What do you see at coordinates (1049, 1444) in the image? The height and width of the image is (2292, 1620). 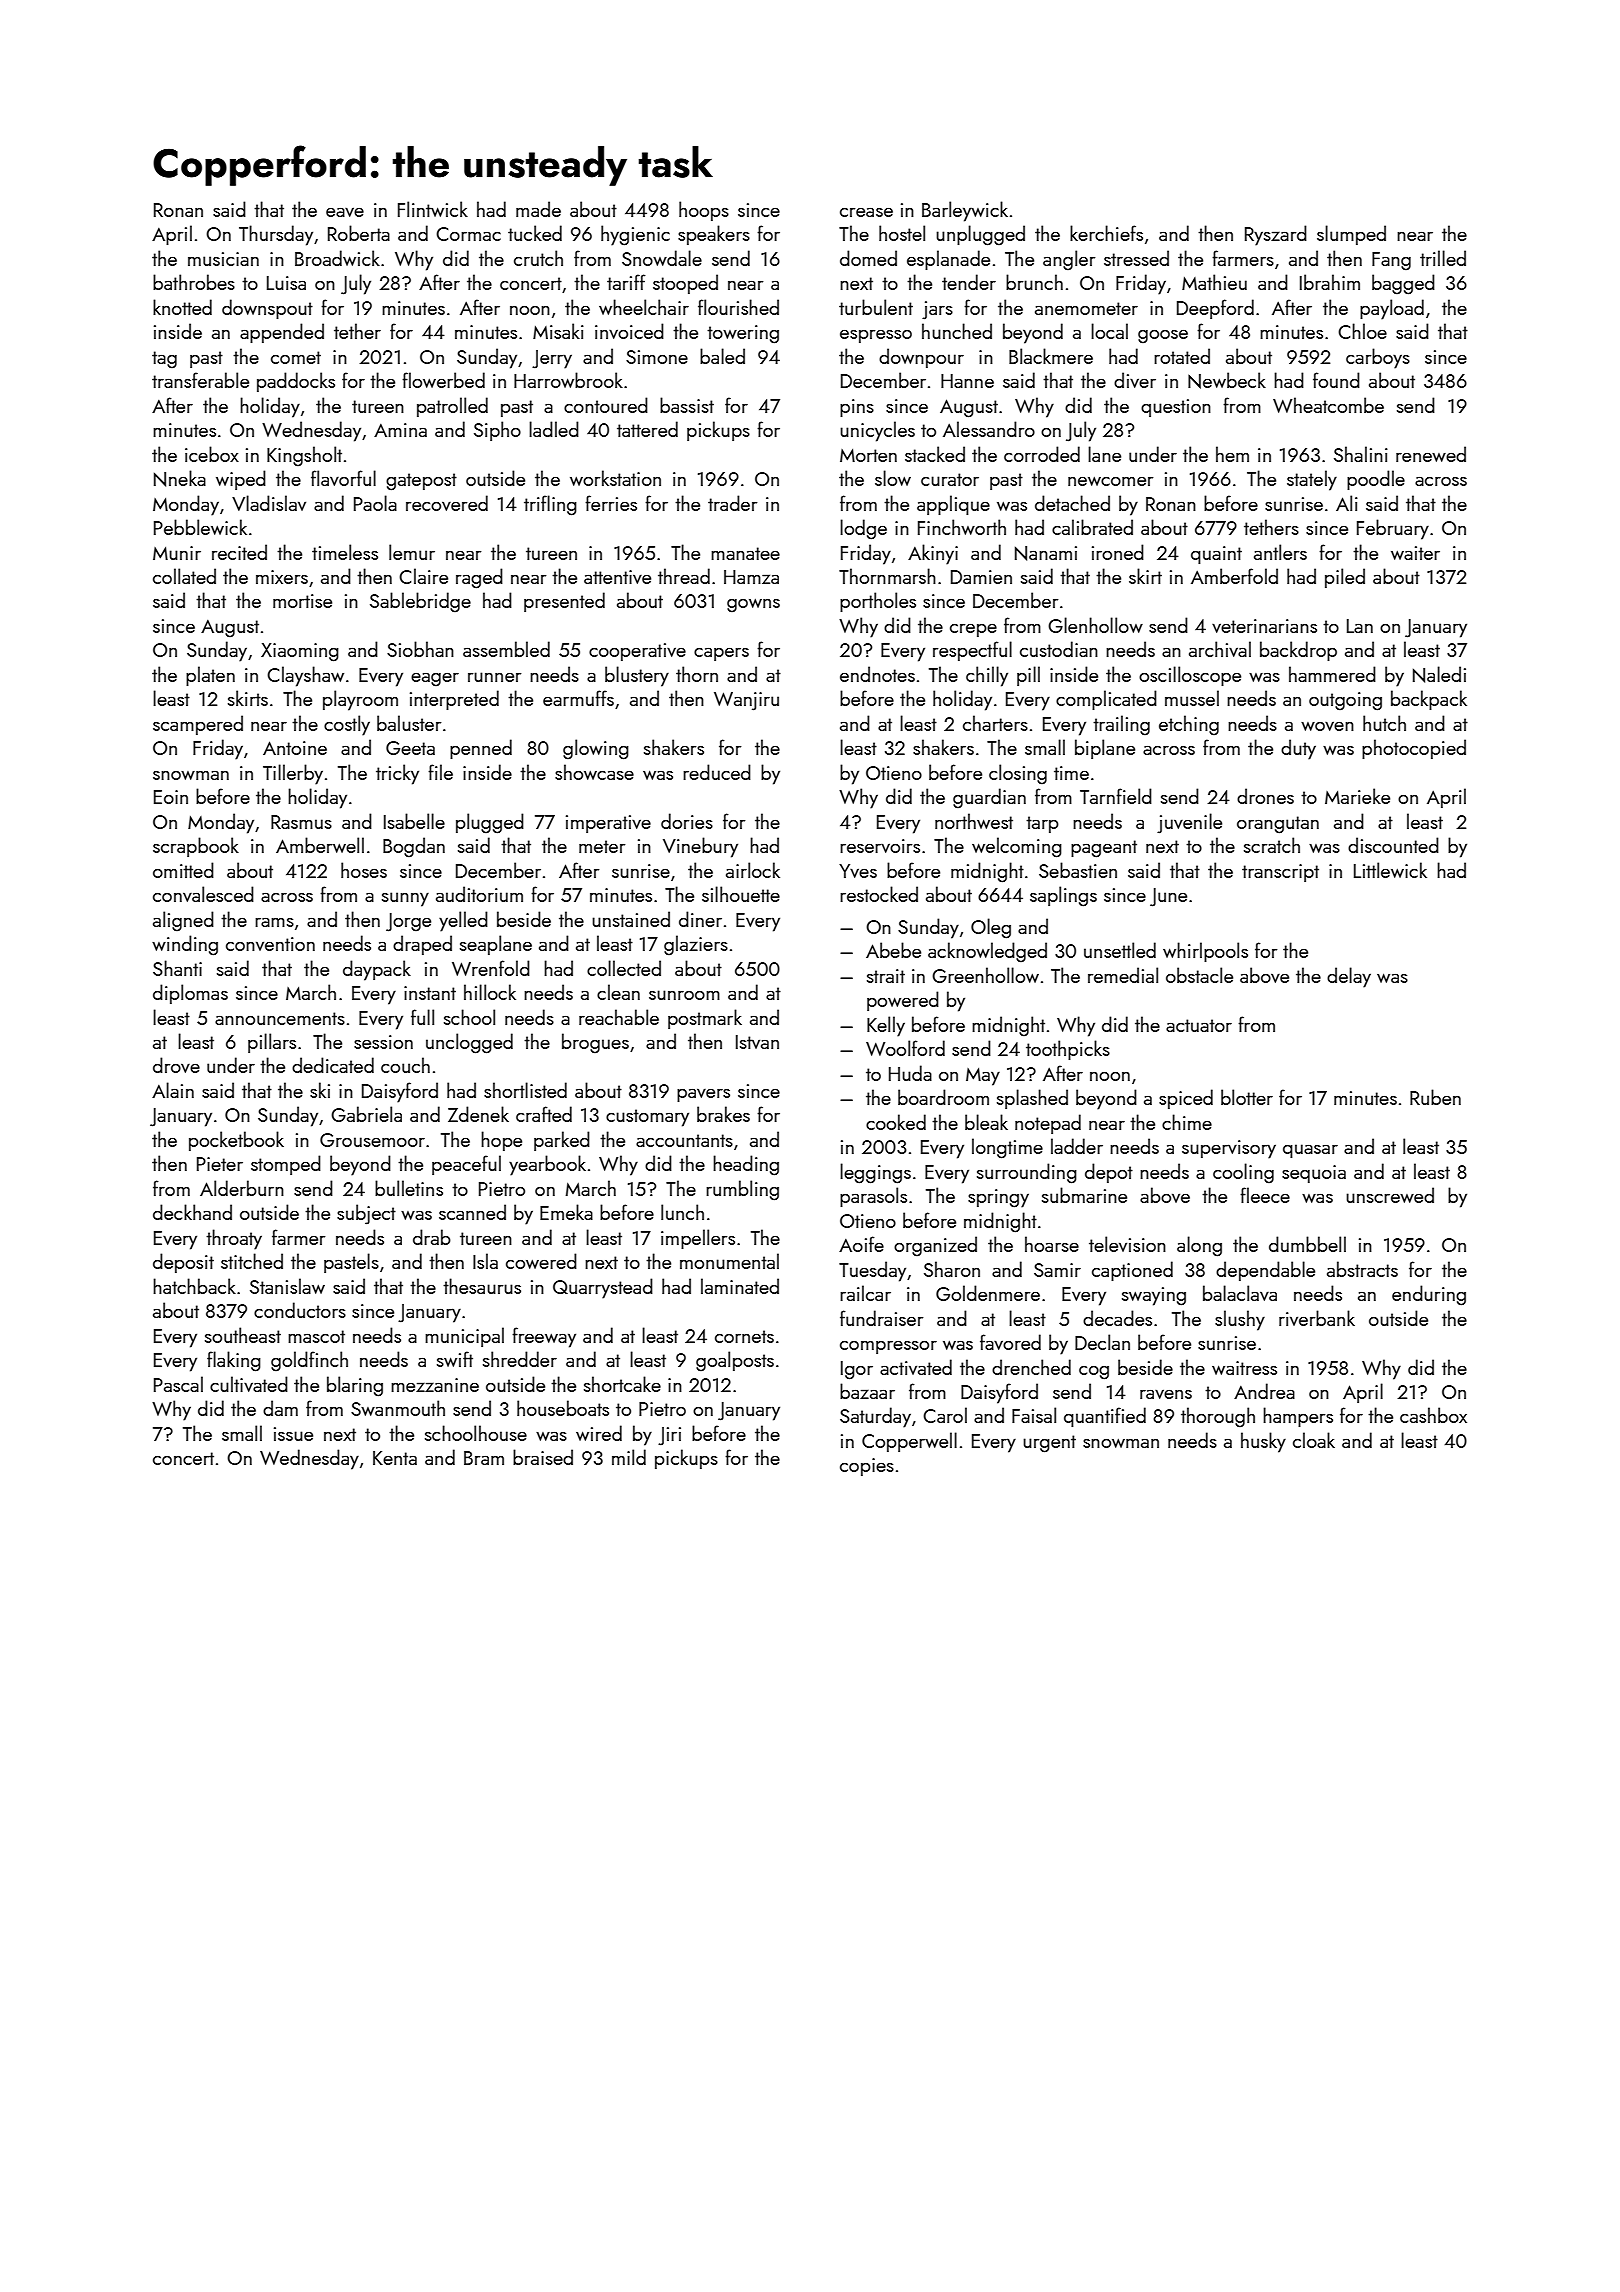 I see `urgent` at bounding box center [1049, 1444].
